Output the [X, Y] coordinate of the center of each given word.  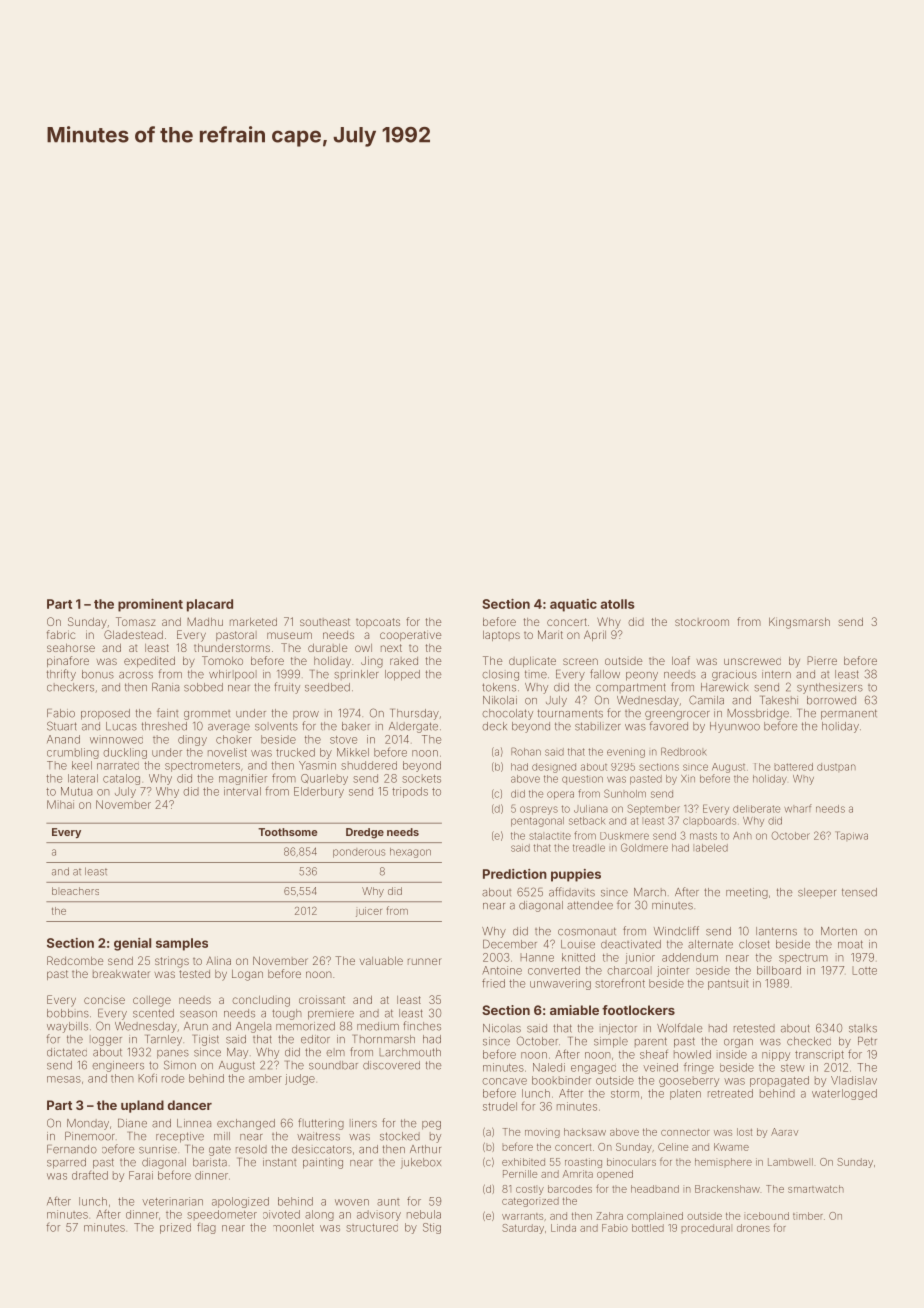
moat [850, 944]
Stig [432, 1228]
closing [500, 675]
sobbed [203, 687]
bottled [648, 1228]
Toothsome [287, 832]
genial [132, 944]
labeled [710, 848]
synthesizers [830, 688]
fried [493, 983]
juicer [369, 912]
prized [175, 1228]
